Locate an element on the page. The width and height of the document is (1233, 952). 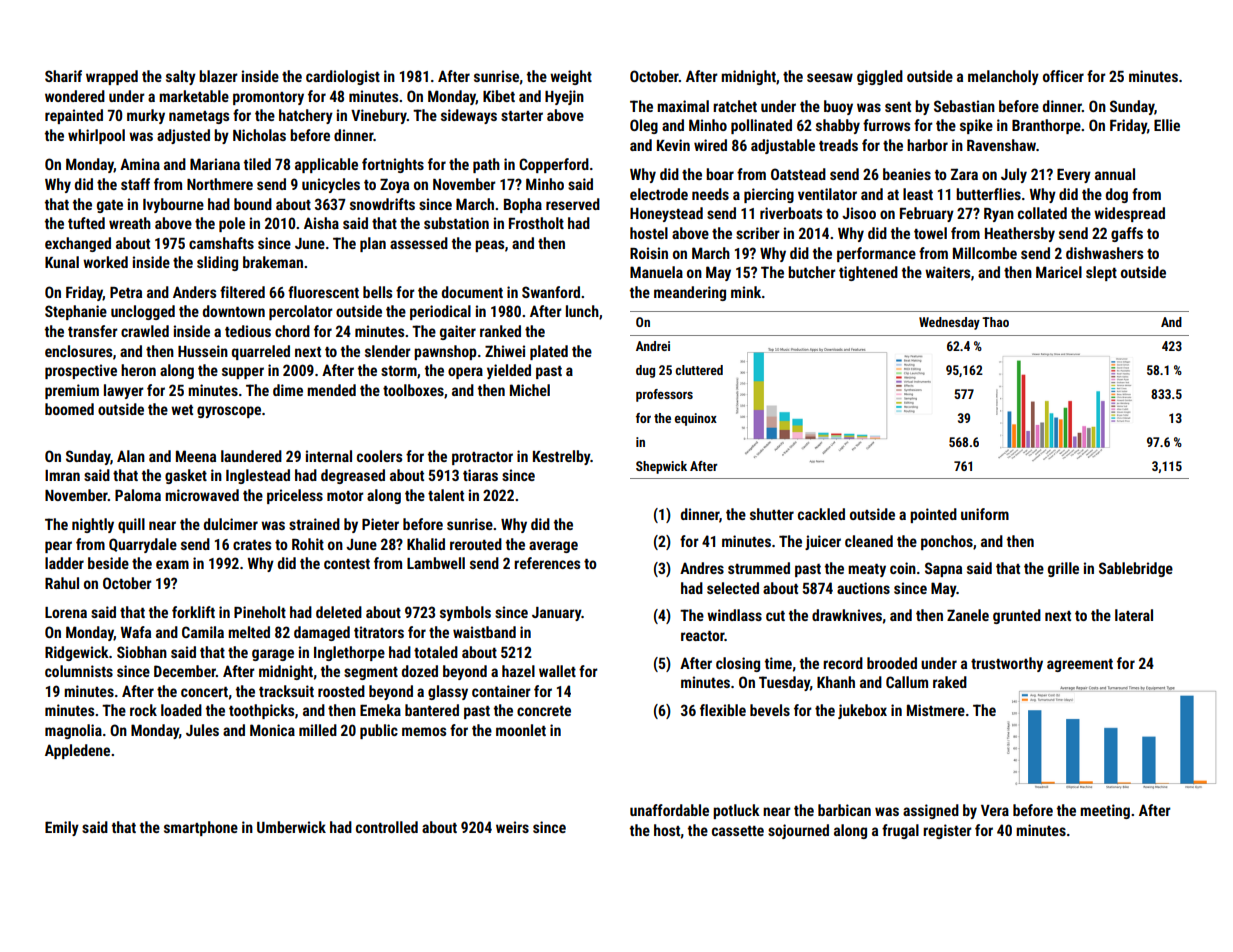
Emily is located at coordinates (62, 828).
